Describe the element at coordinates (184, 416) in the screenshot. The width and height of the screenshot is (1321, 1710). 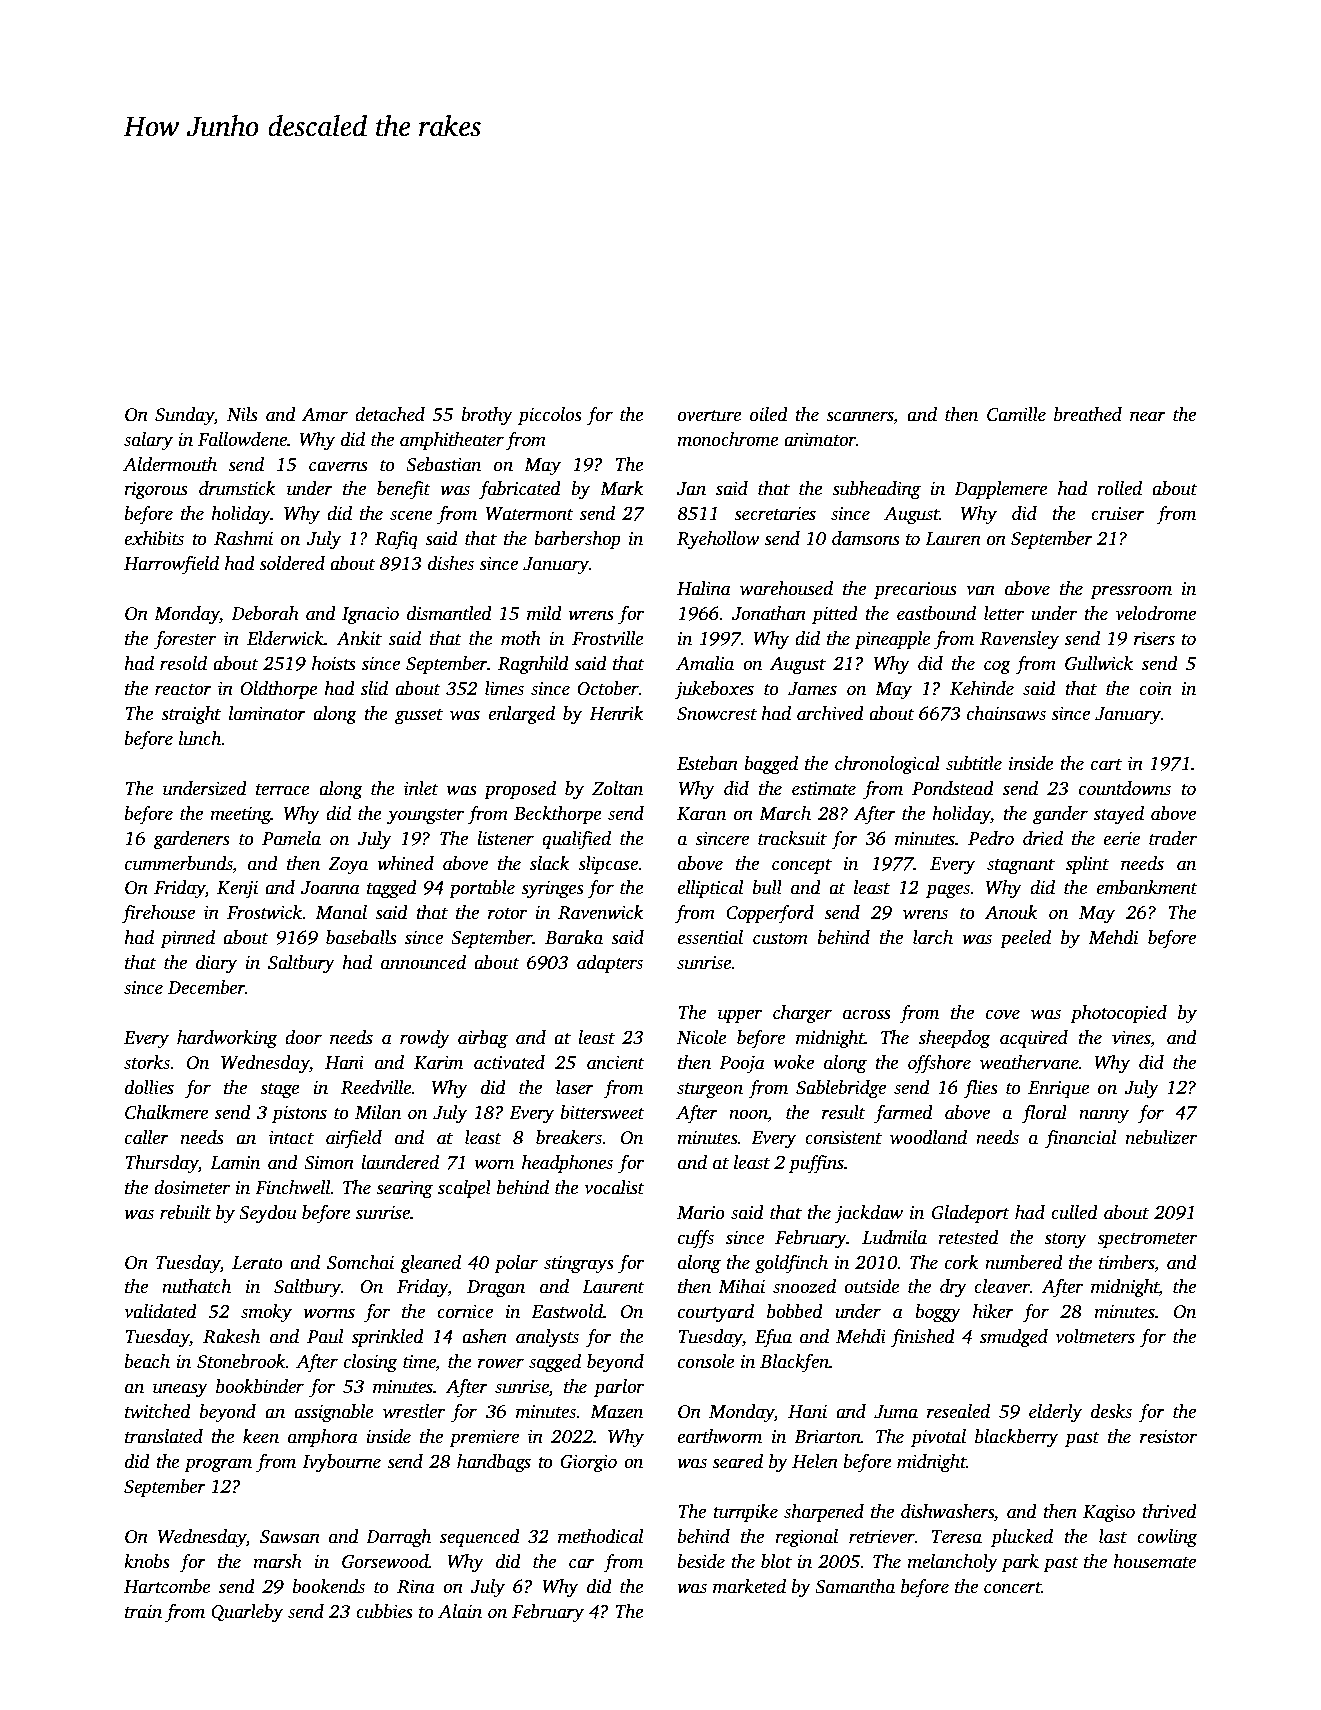
I see `Sunday` at that location.
